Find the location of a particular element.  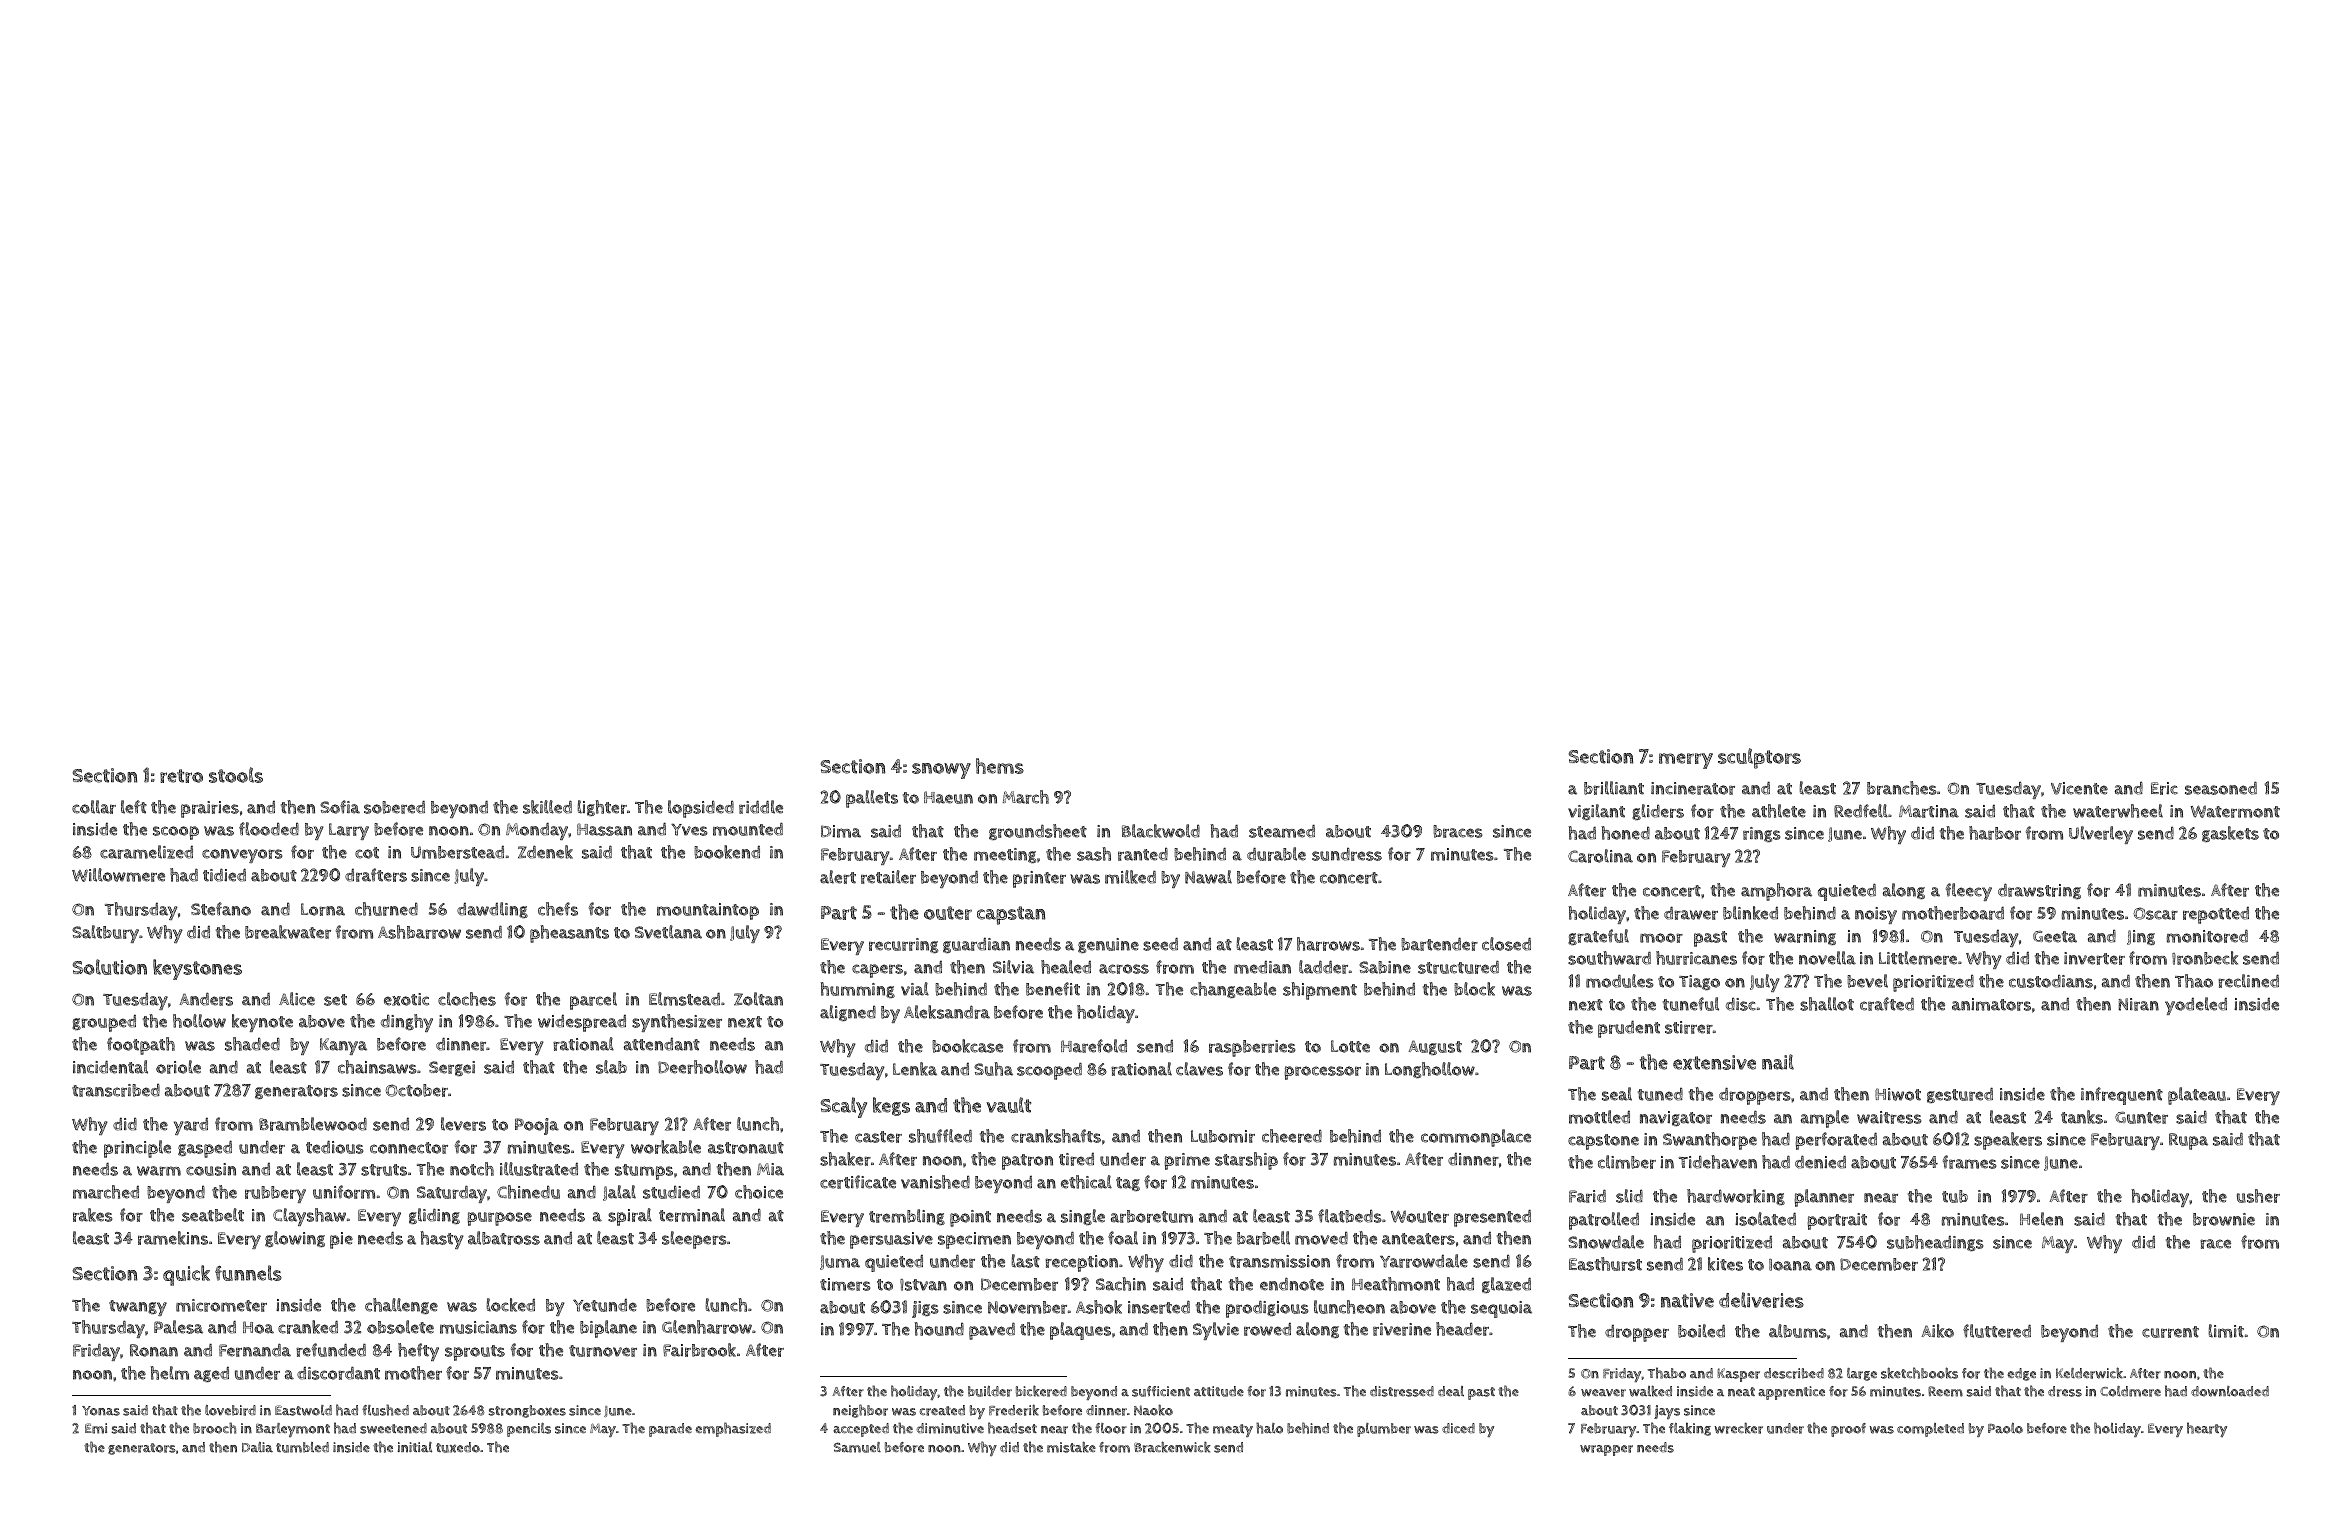

humming is located at coordinates (858, 990).
